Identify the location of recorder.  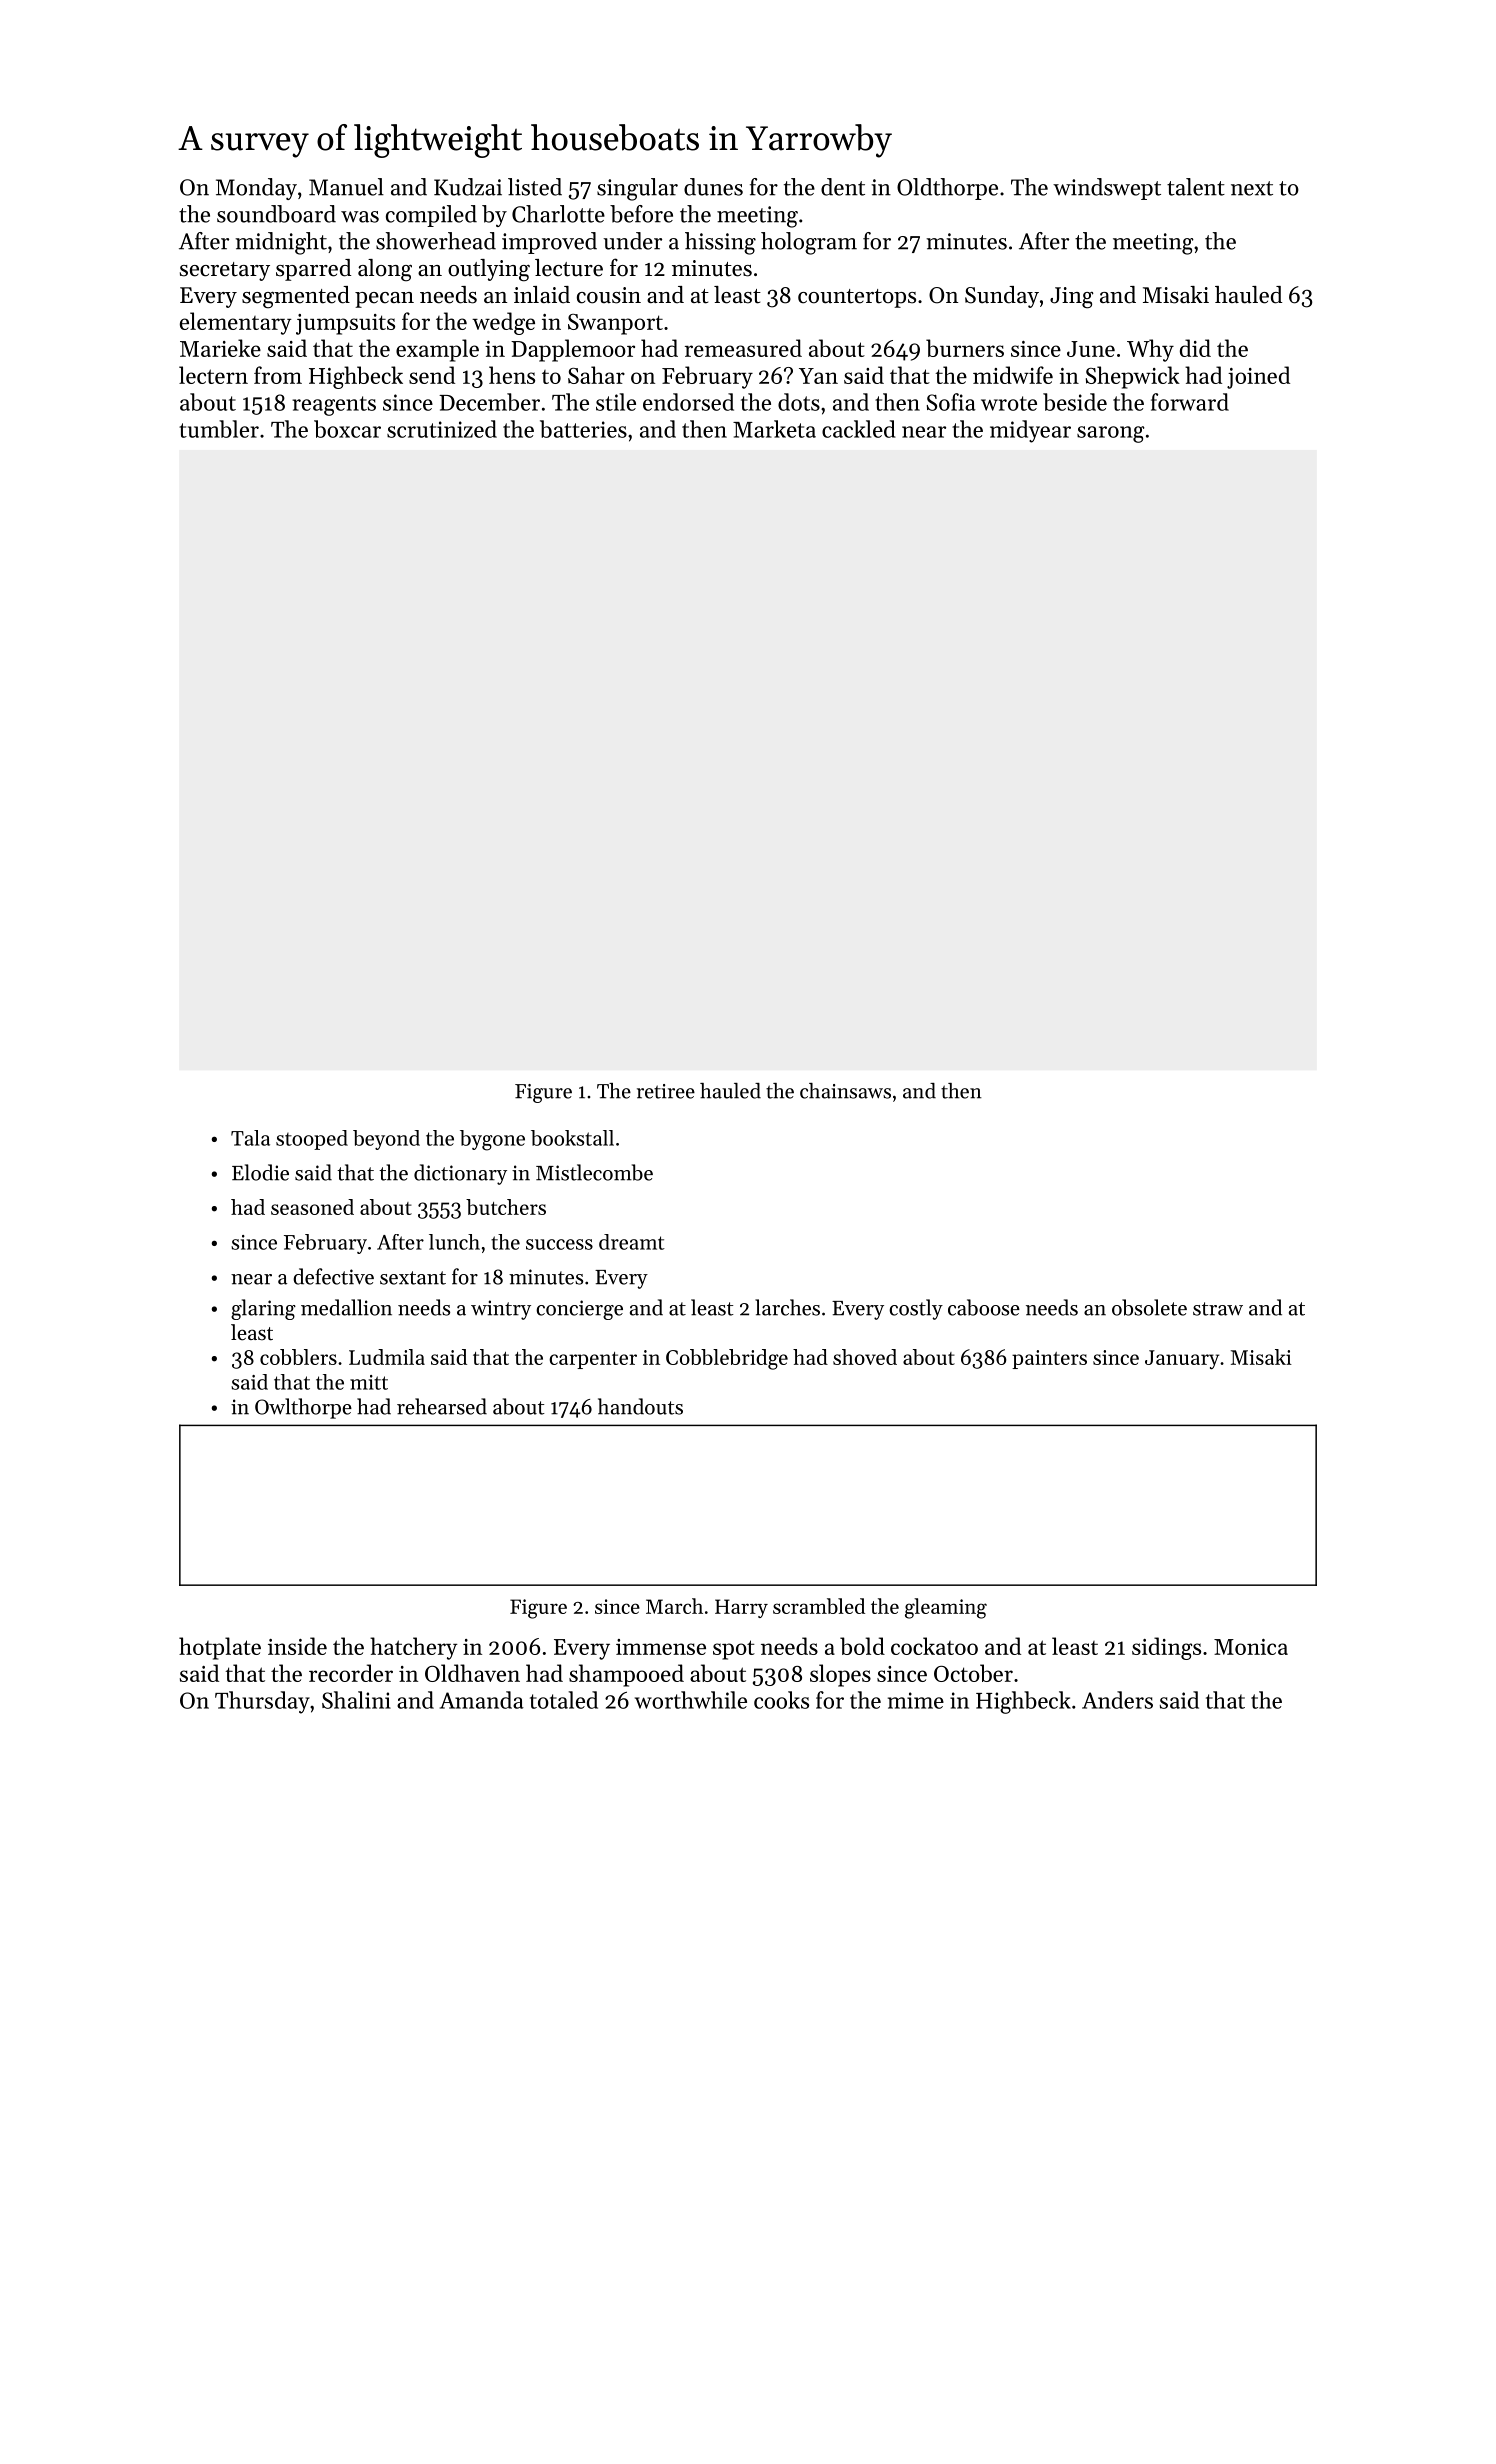
(351, 1673).
